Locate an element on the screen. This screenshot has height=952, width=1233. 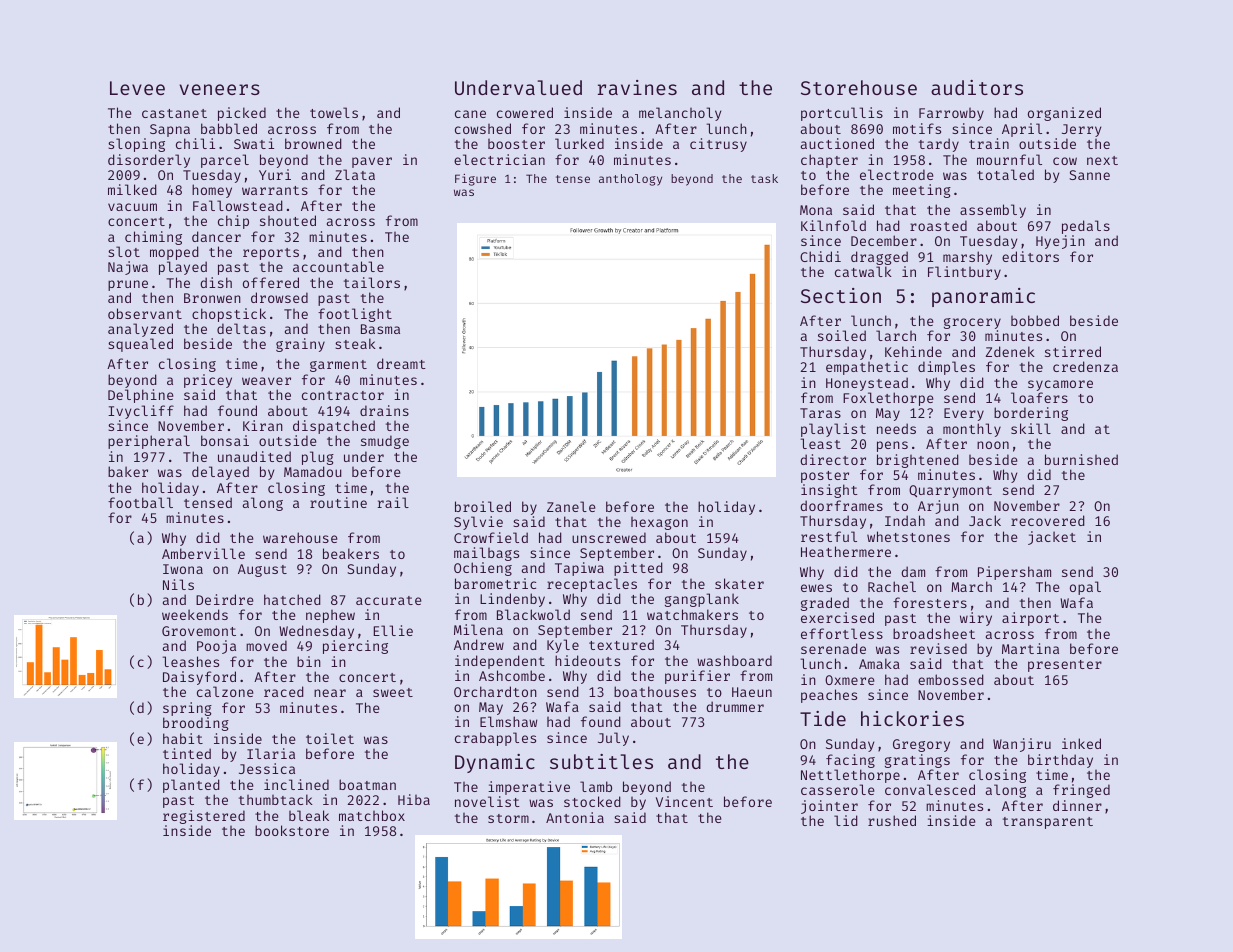
organized is located at coordinates (1064, 114).
